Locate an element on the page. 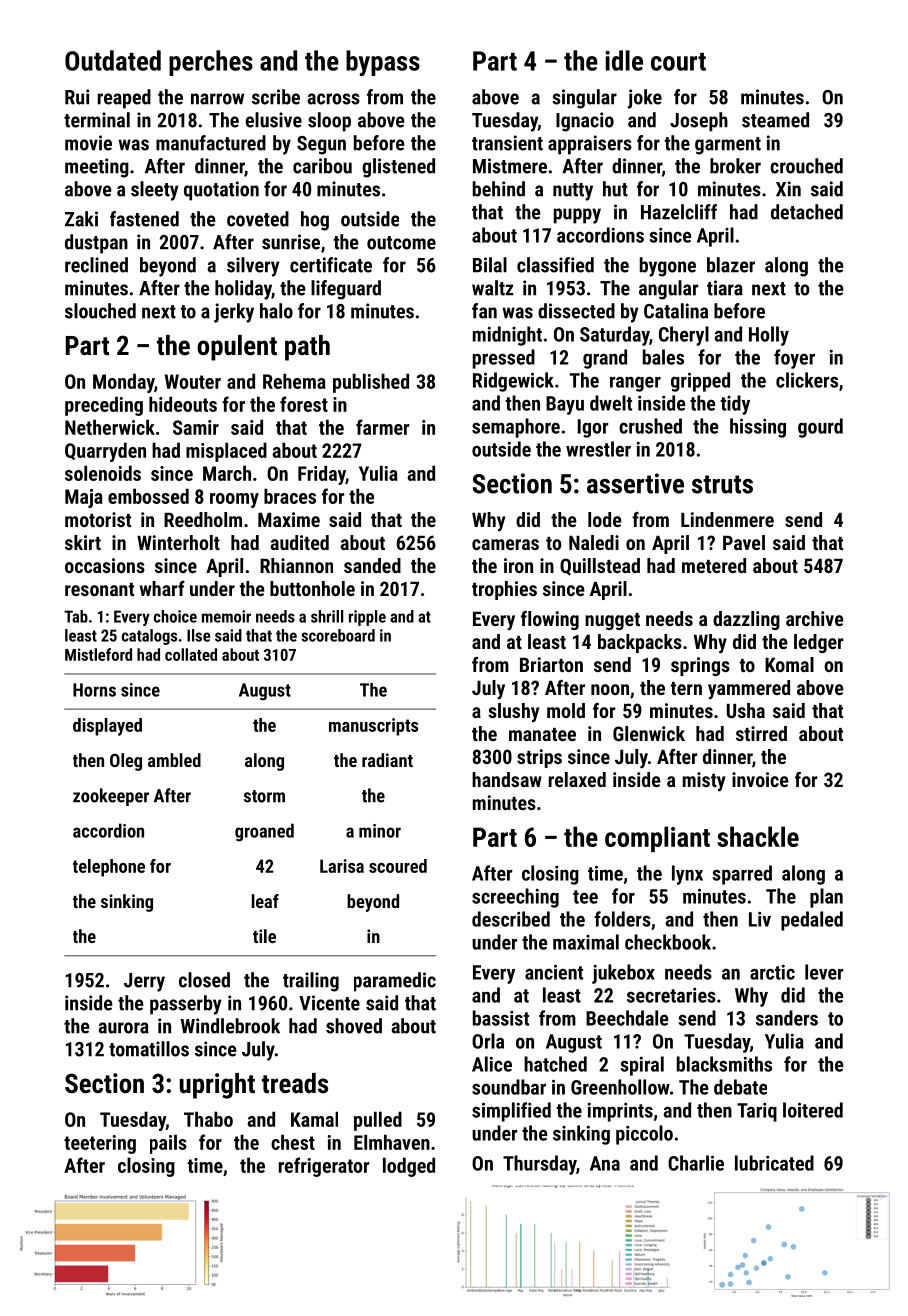 The width and height of the document is (908, 1316). telephone is located at coordinates (109, 868).
